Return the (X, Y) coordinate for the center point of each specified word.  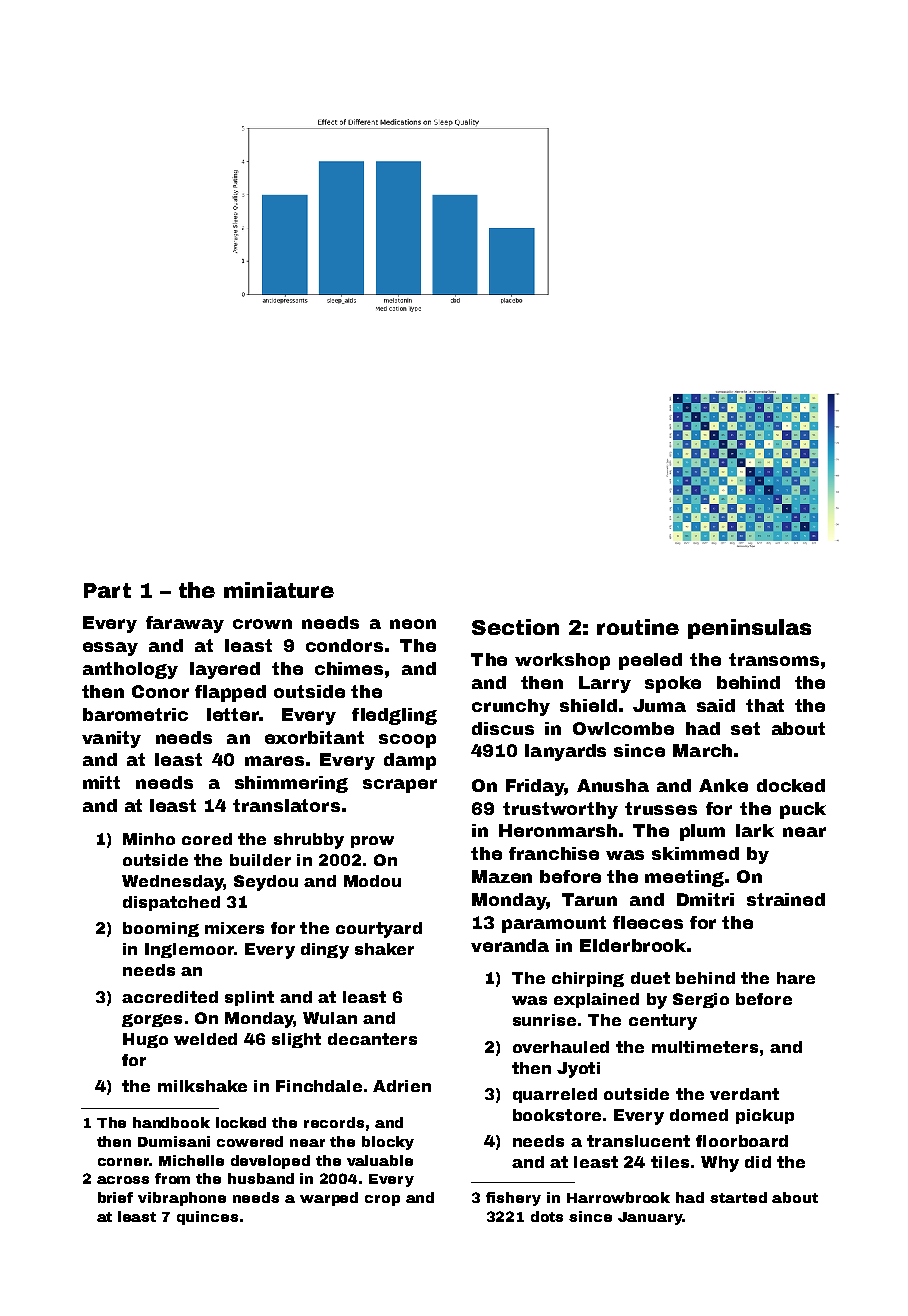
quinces (207, 1218)
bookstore (557, 1115)
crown (262, 624)
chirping (588, 979)
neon (413, 624)
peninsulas (749, 629)
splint (249, 998)
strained (786, 899)
